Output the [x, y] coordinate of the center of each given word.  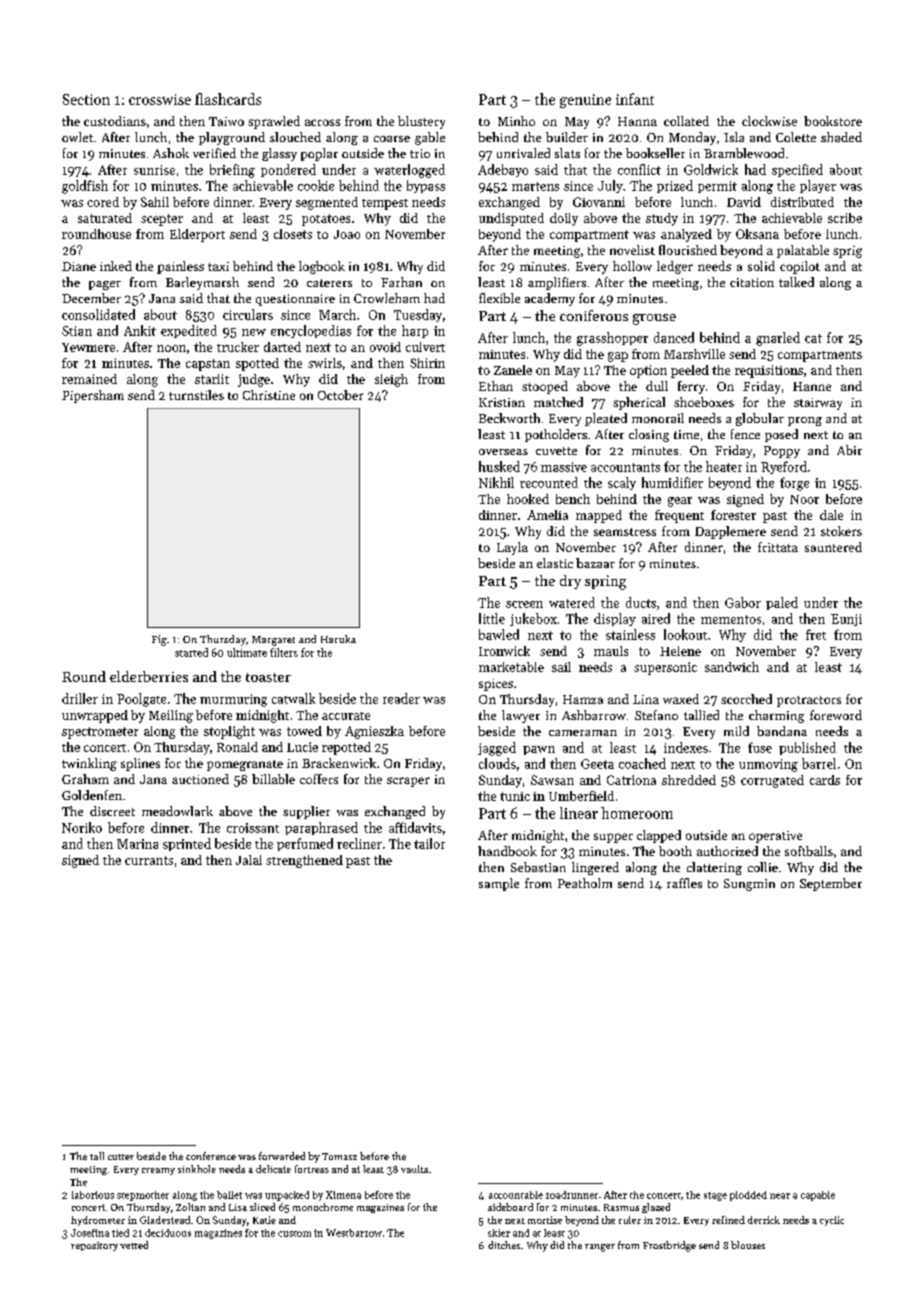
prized [675, 186]
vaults [414, 1169]
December [91, 298]
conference [211, 1156]
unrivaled [523, 153]
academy [550, 299]
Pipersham [93, 396]
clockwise [769, 121]
